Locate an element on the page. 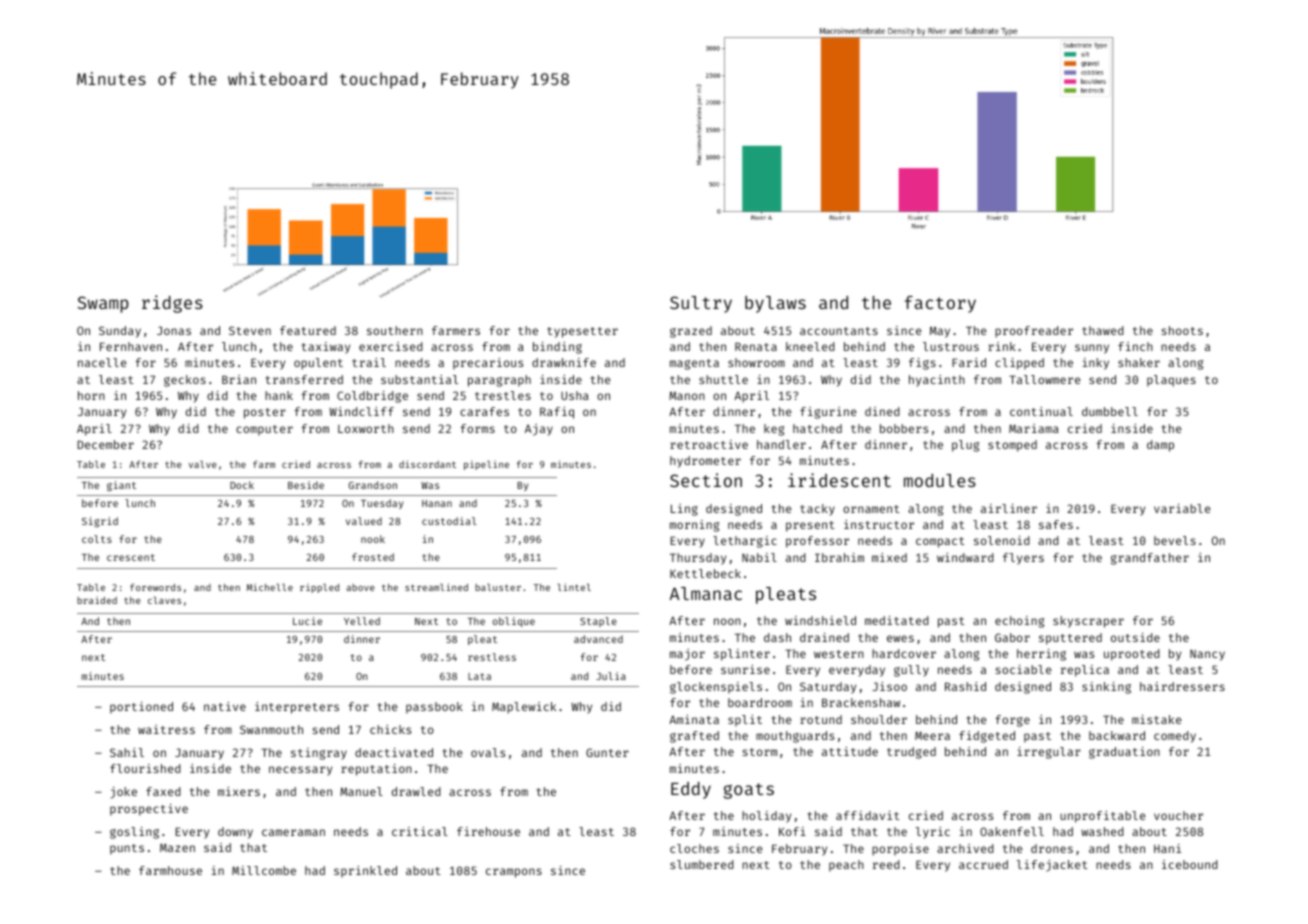  Jonas is located at coordinates (174, 330).
